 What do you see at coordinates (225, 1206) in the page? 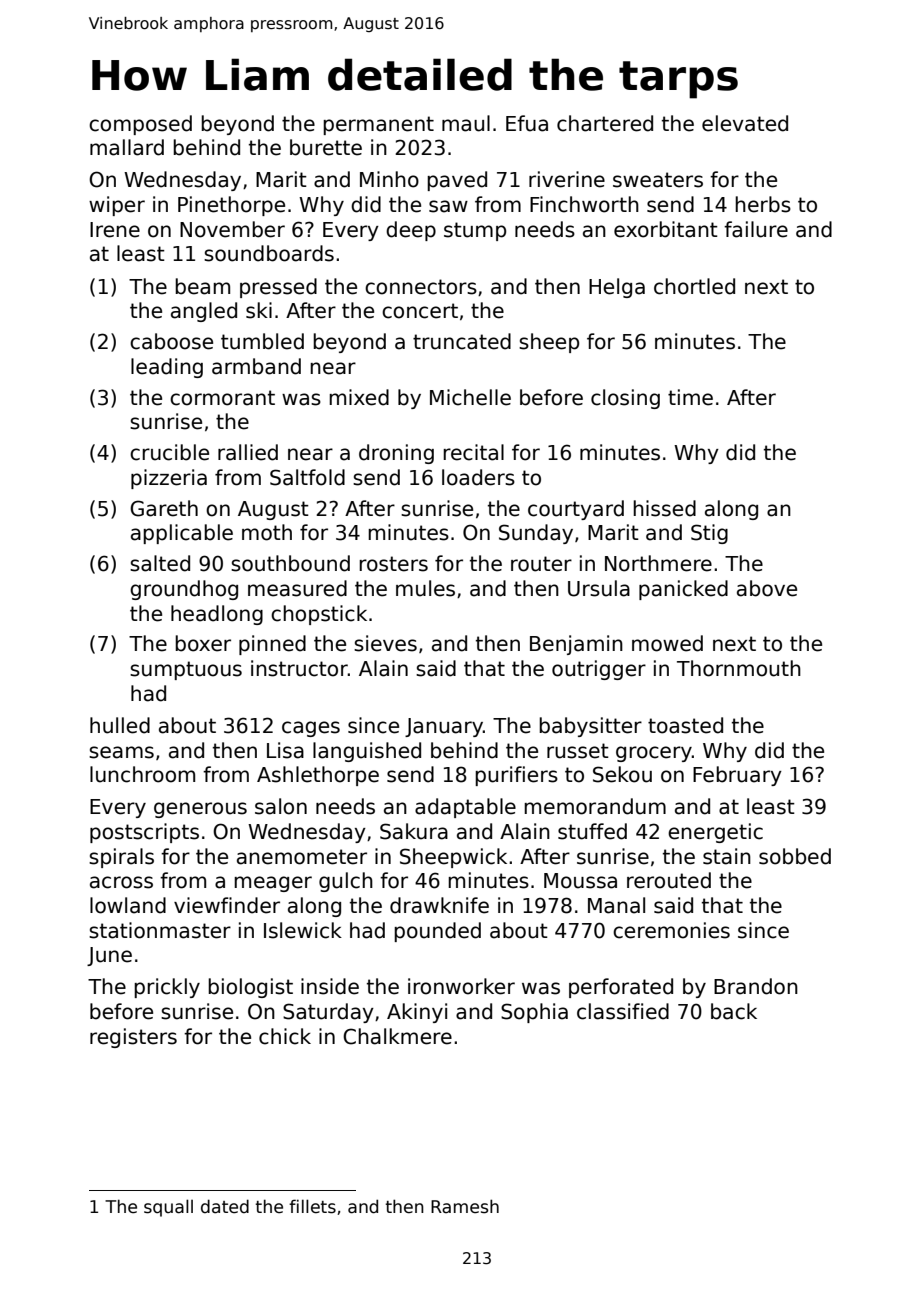
I see `dated` at bounding box center [225, 1206].
